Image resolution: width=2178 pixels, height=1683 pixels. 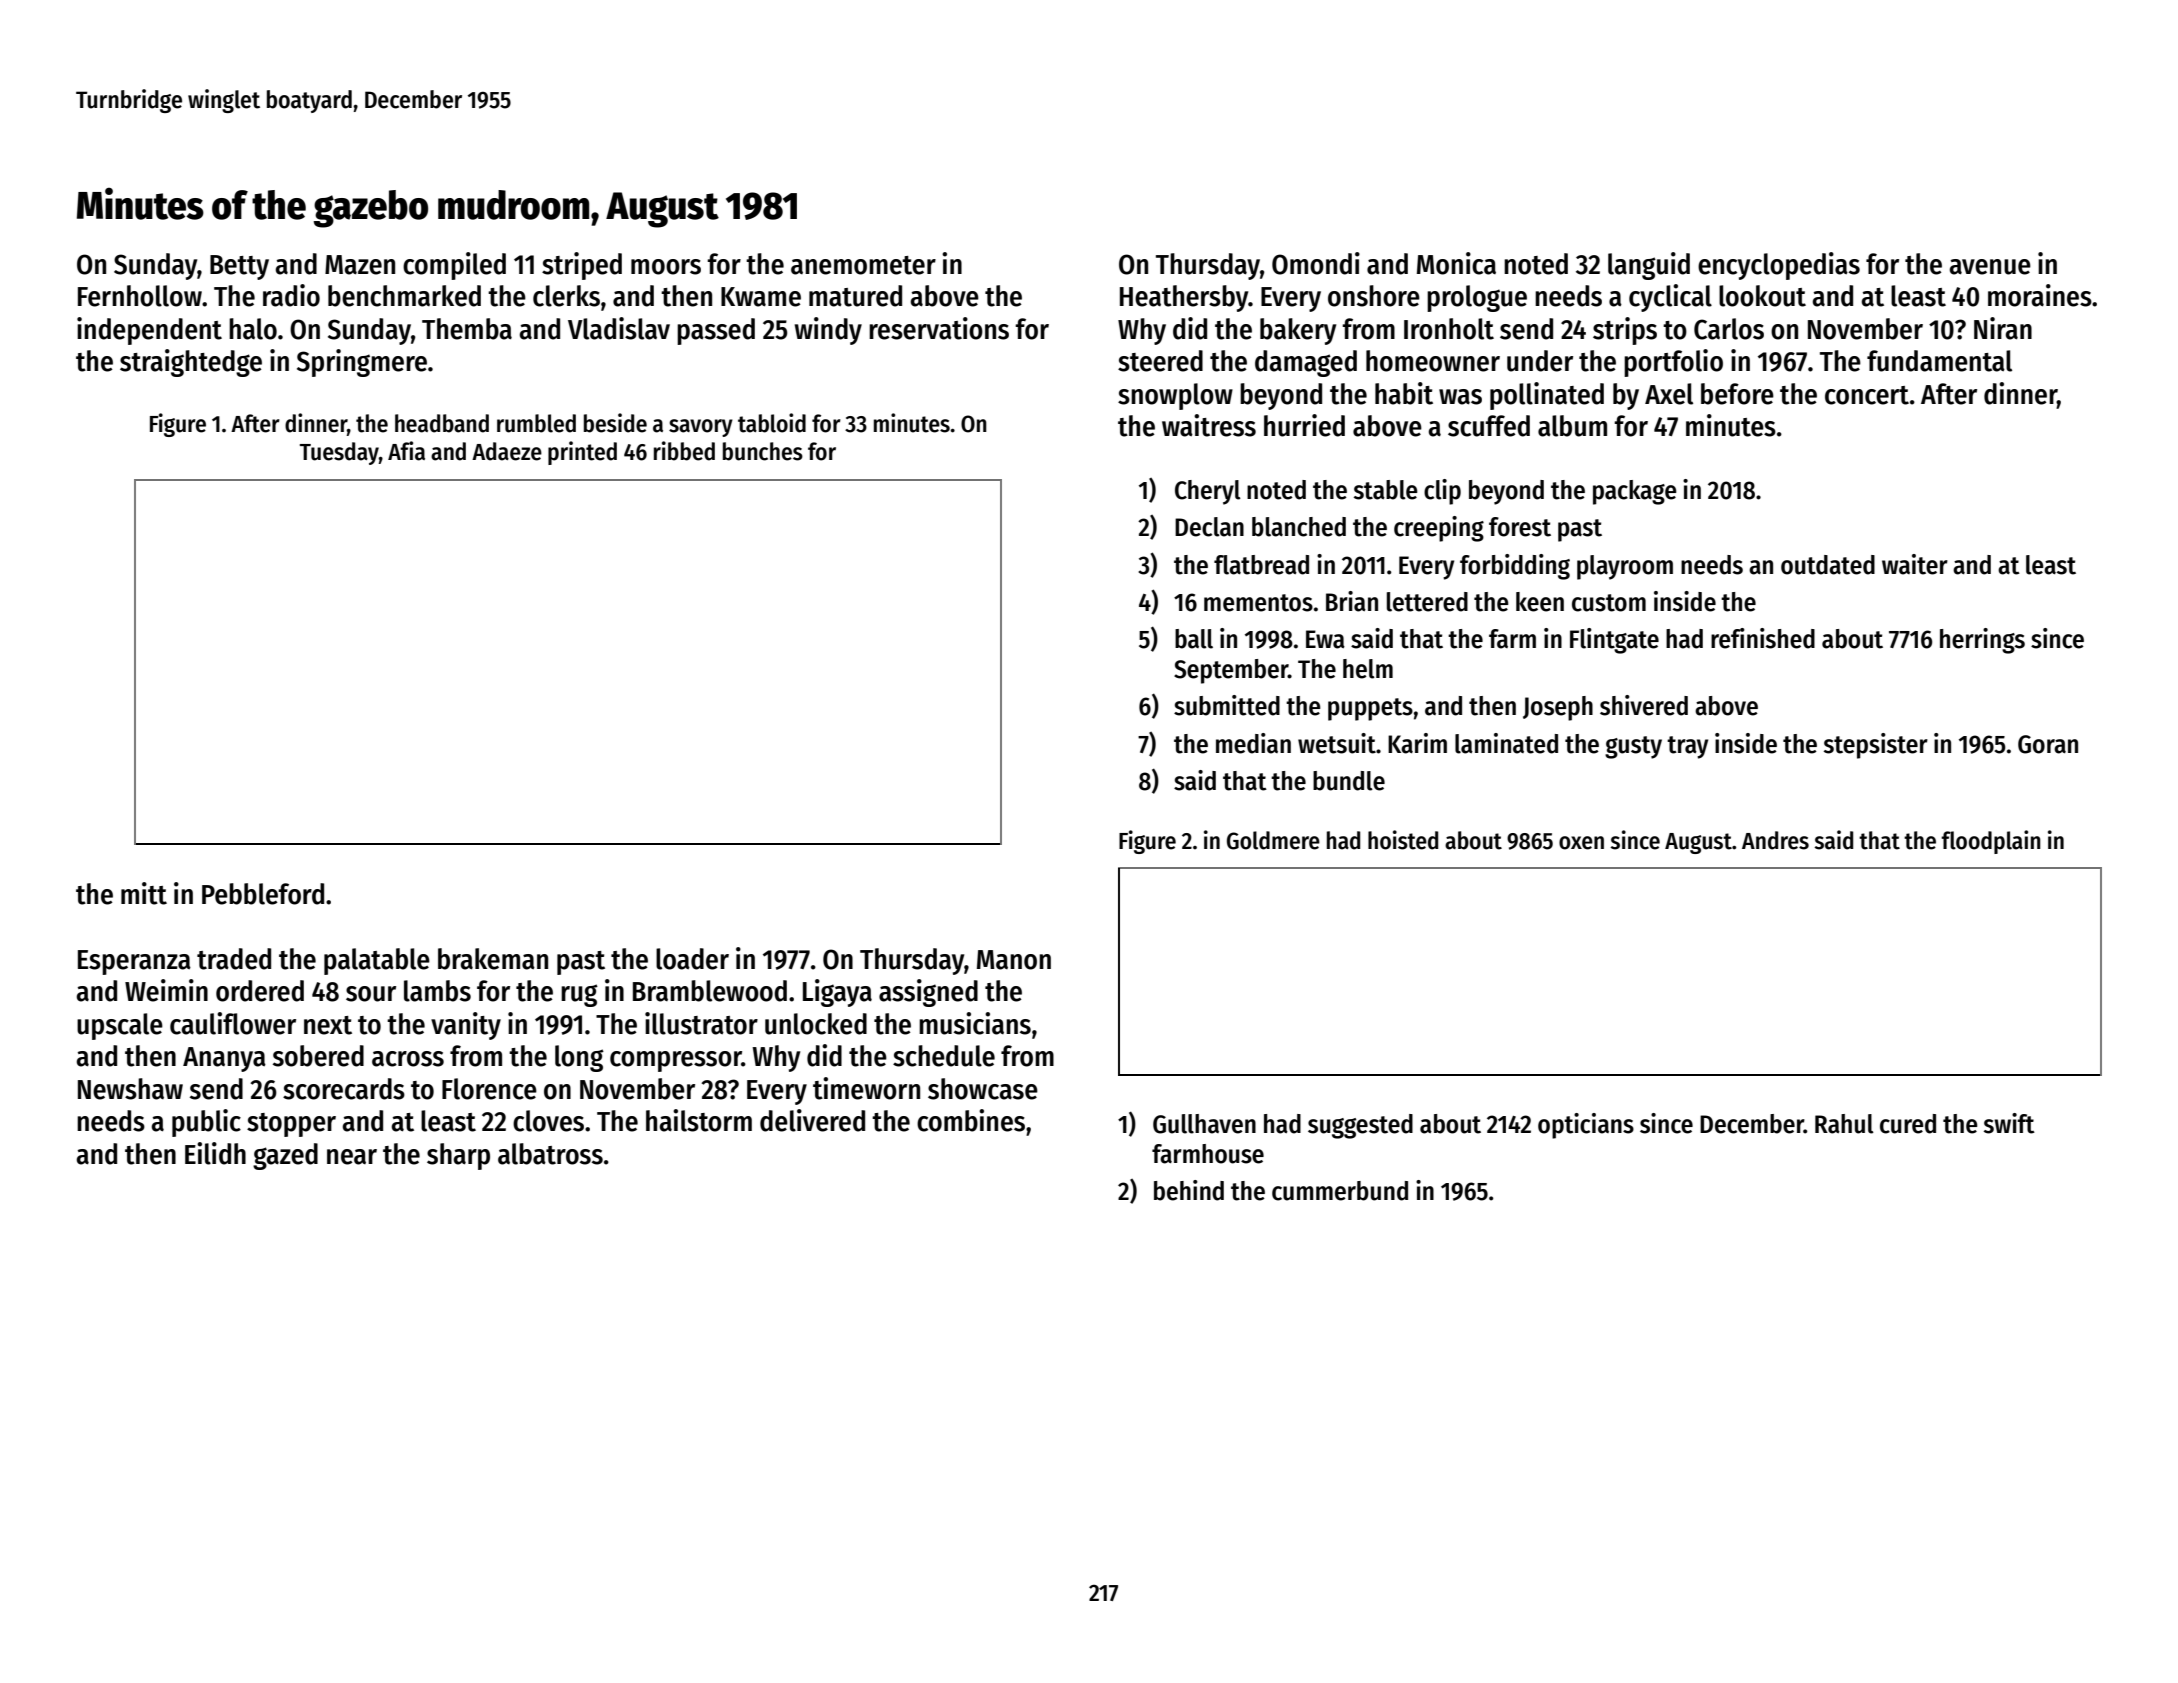 What do you see at coordinates (550, 1154) in the page?
I see `albatross` at bounding box center [550, 1154].
